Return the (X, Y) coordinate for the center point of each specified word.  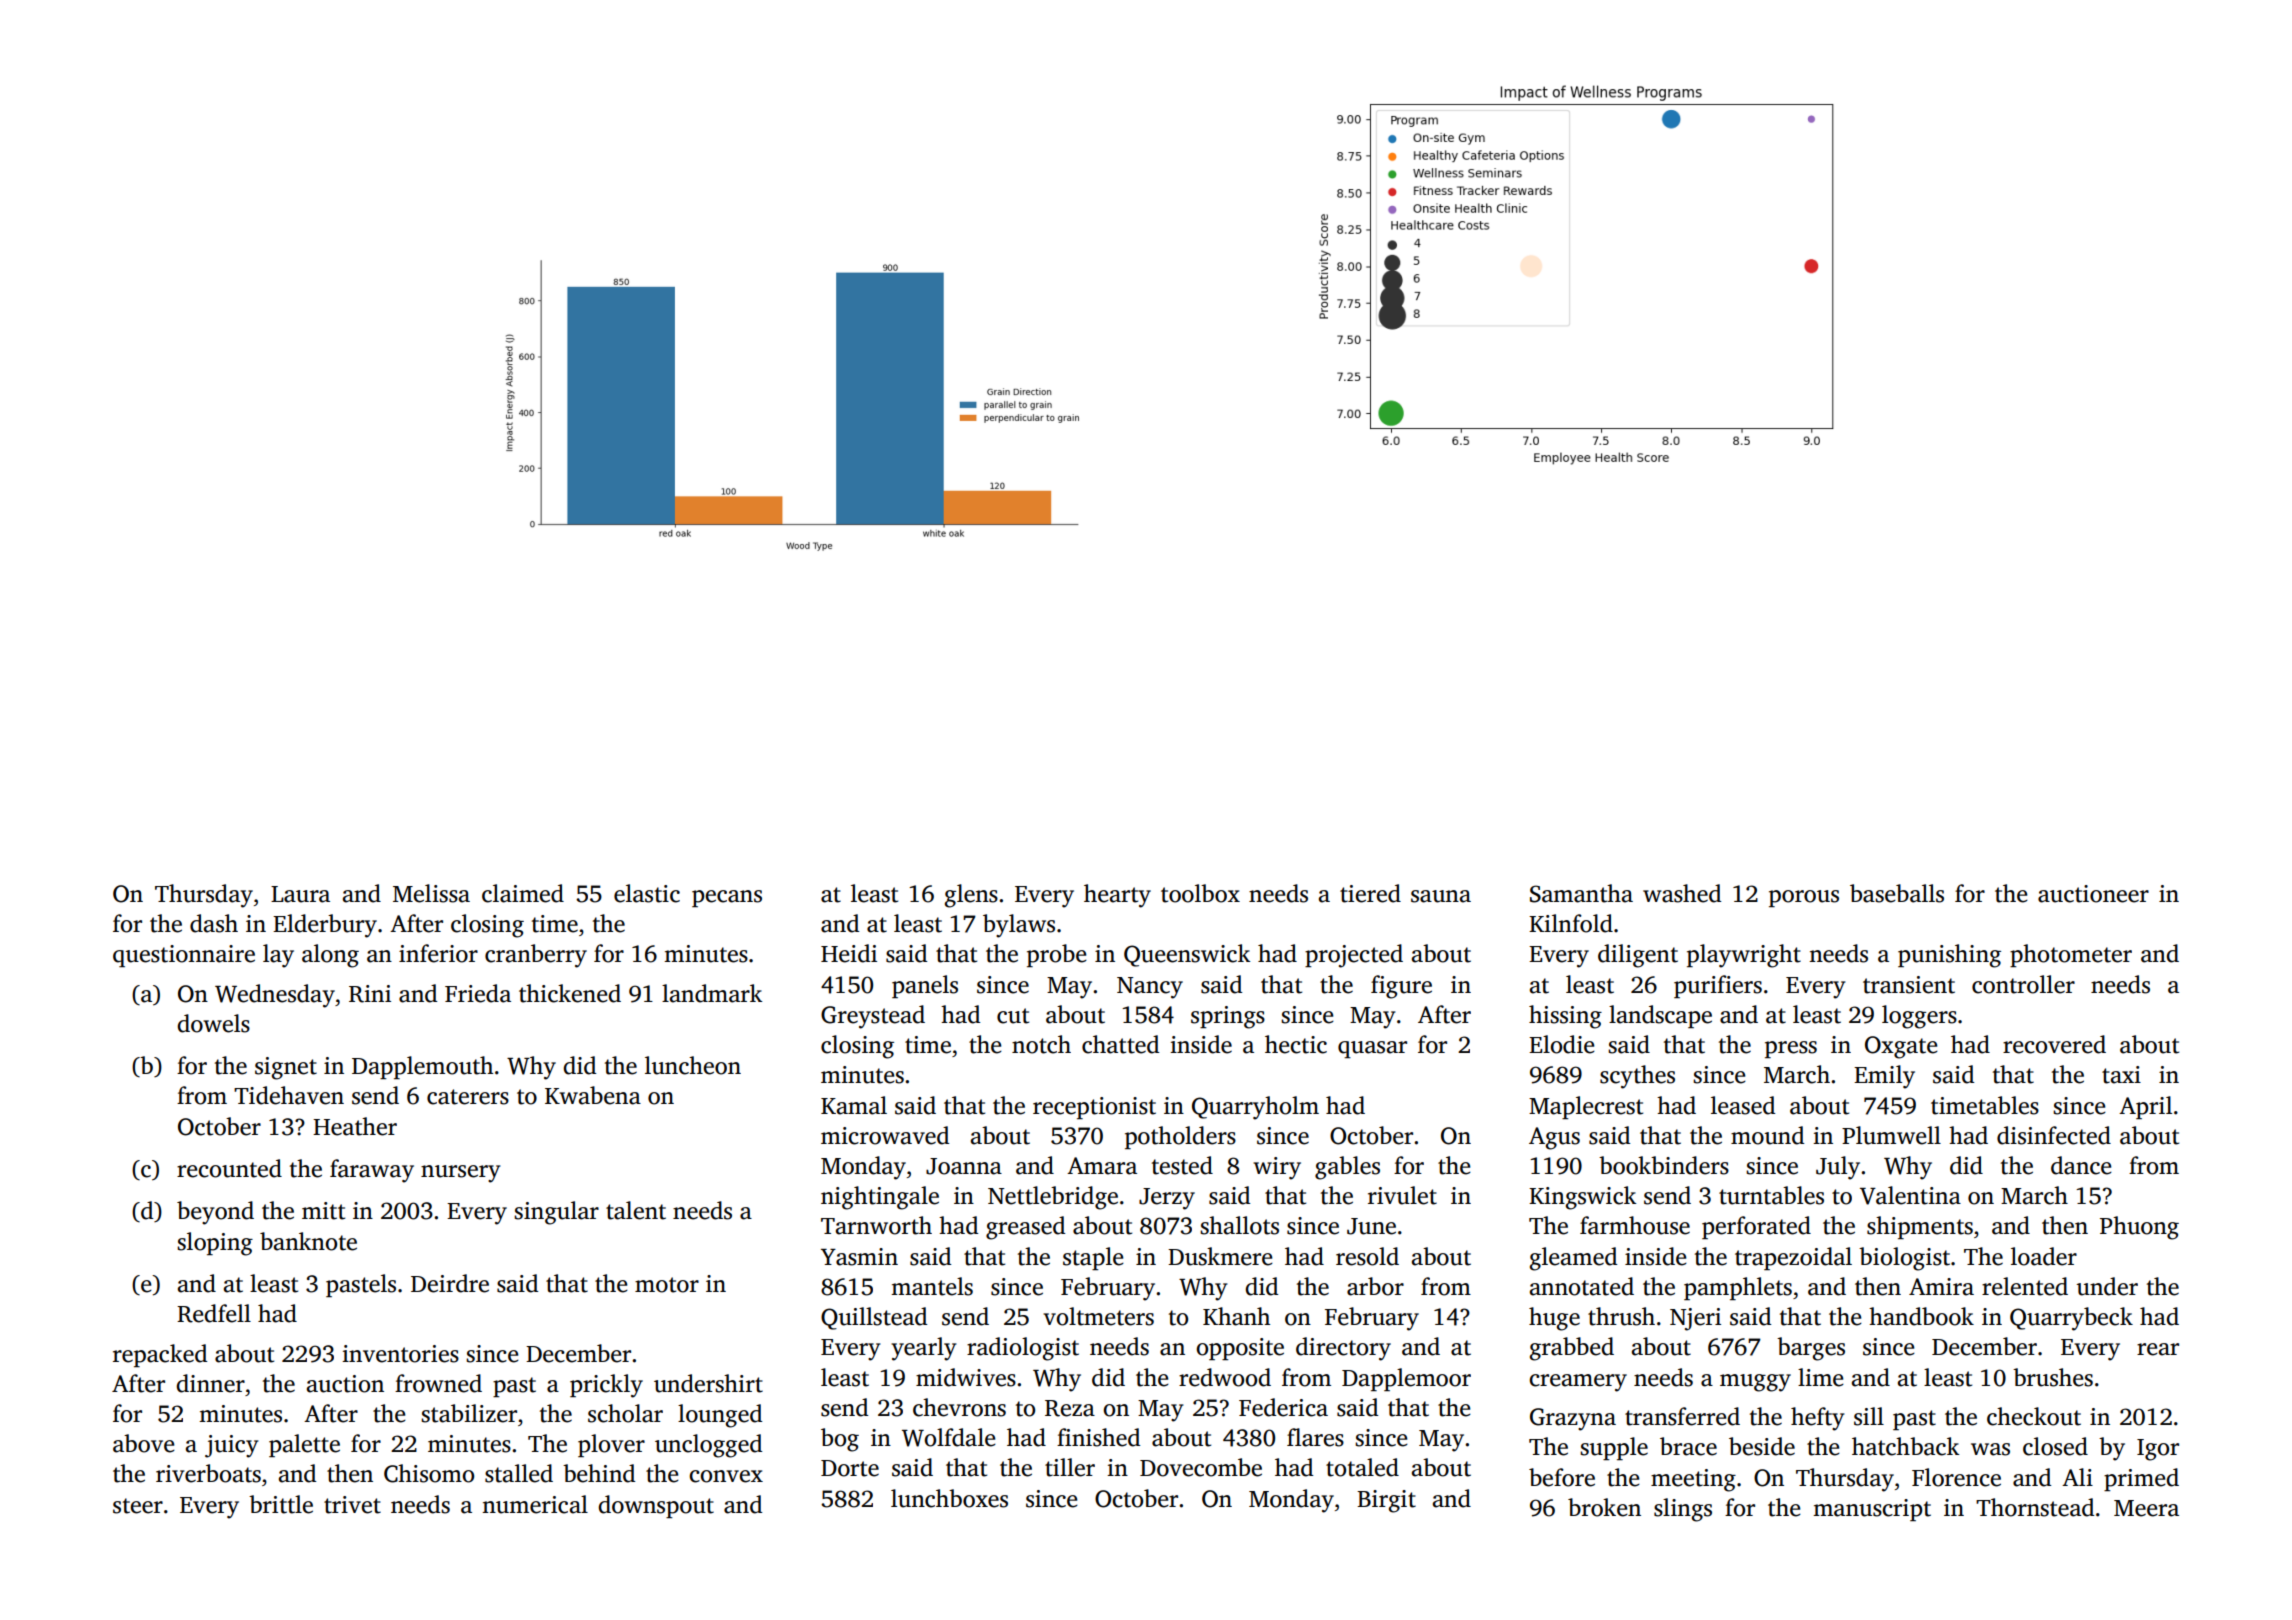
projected (1354, 956)
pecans (727, 898)
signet (286, 1068)
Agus (1554, 1138)
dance (2081, 1165)
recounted (229, 1168)
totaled (1362, 1467)
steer (138, 1506)
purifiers (1718, 986)
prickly (606, 1386)
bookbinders (1664, 1165)
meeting (1693, 1480)
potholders (1180, 1137)
